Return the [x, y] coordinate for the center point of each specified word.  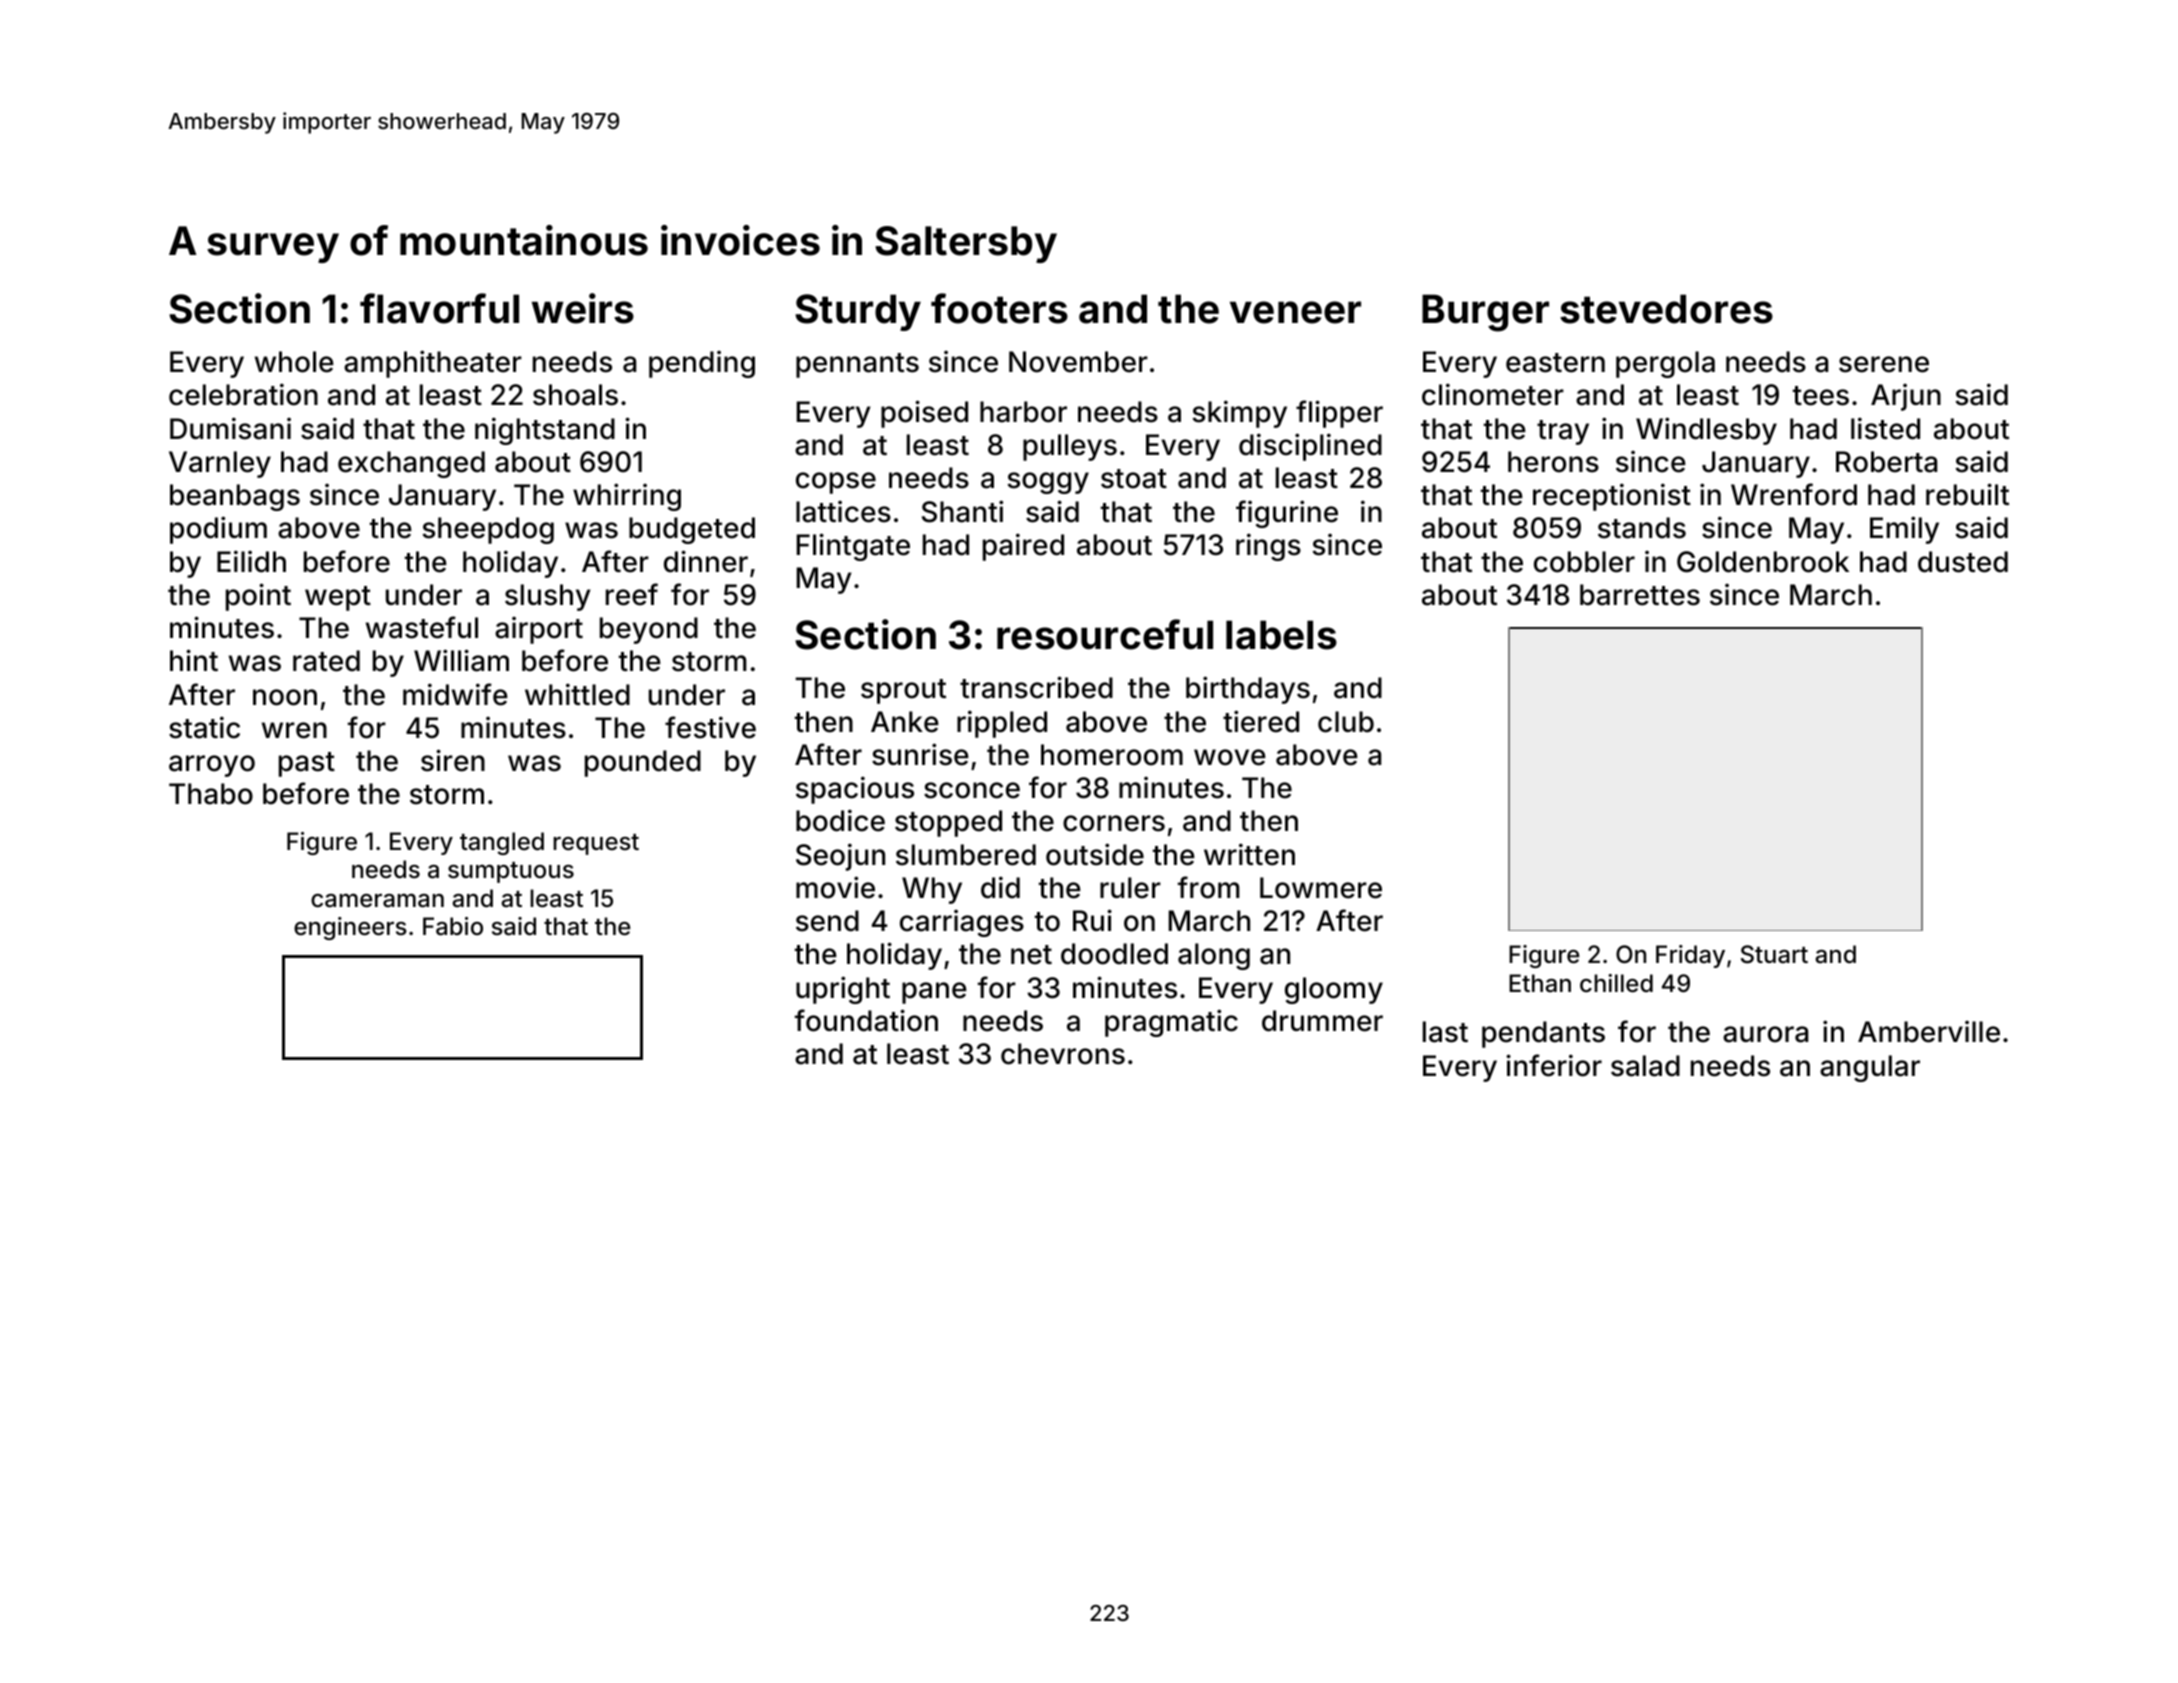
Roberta [1886, 462]
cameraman [377, 900]
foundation [866, 1020]
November [1078, 362]
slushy [548, 597]
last [1445, 1032]
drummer [1322, 1021]
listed [1885, 428]
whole [294, 362]
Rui [1092, 920]
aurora [1765, 1034]
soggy [1048, 483]
